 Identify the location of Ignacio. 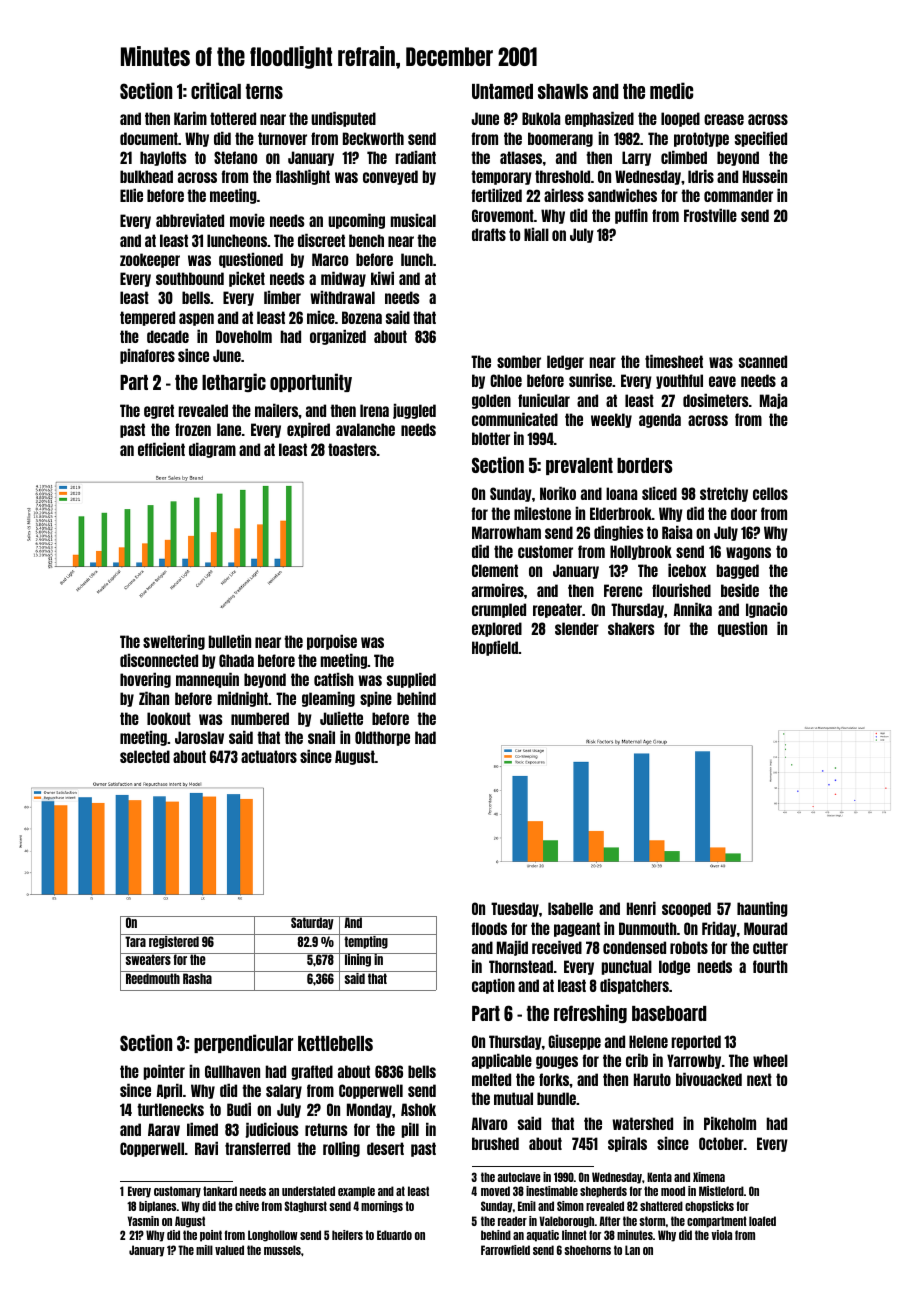
(766, 610).
